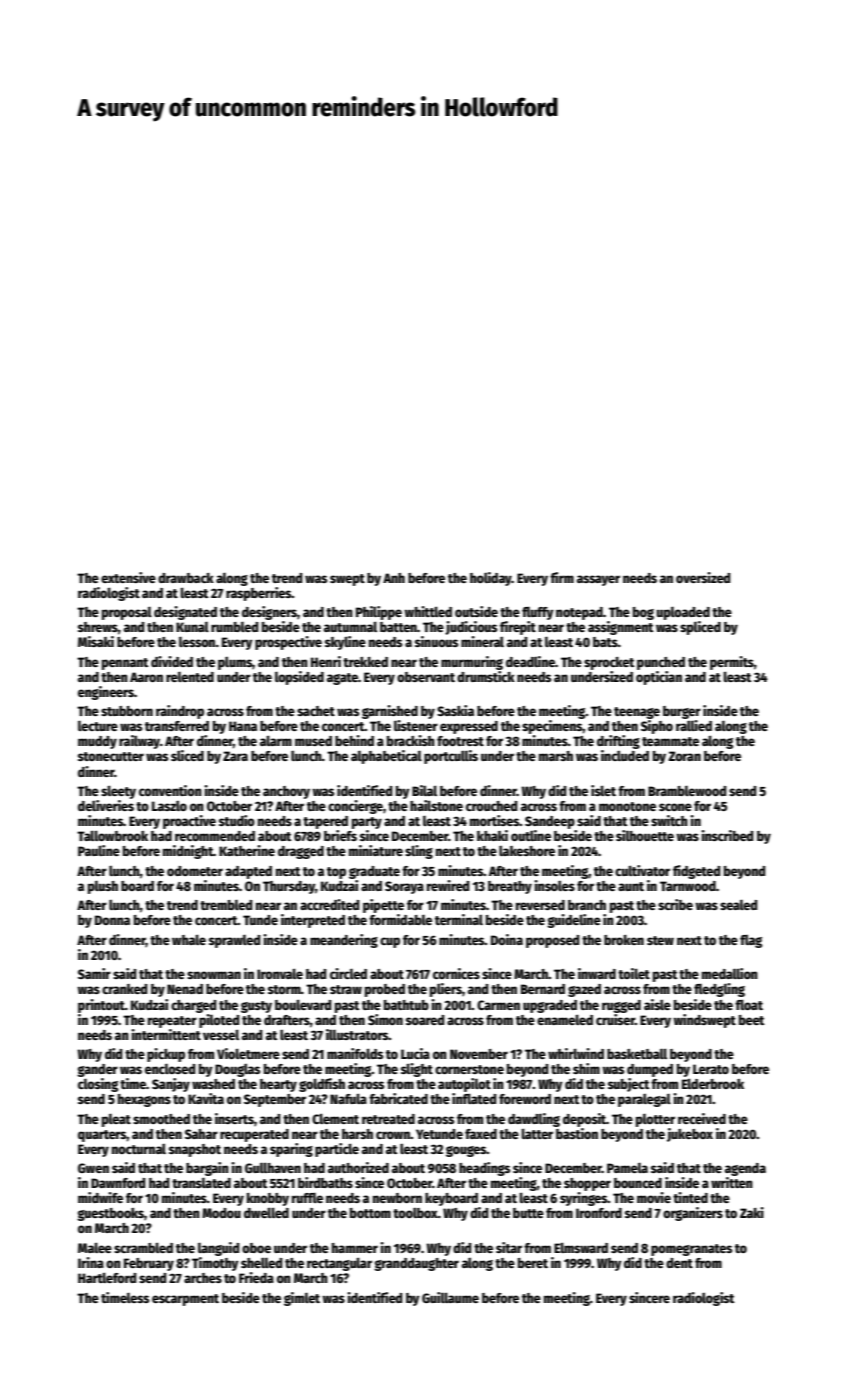 The image size is (849, 1400). Describe the element at coordinates (185, 1300) in the image. I see `escarpment` at that location.
